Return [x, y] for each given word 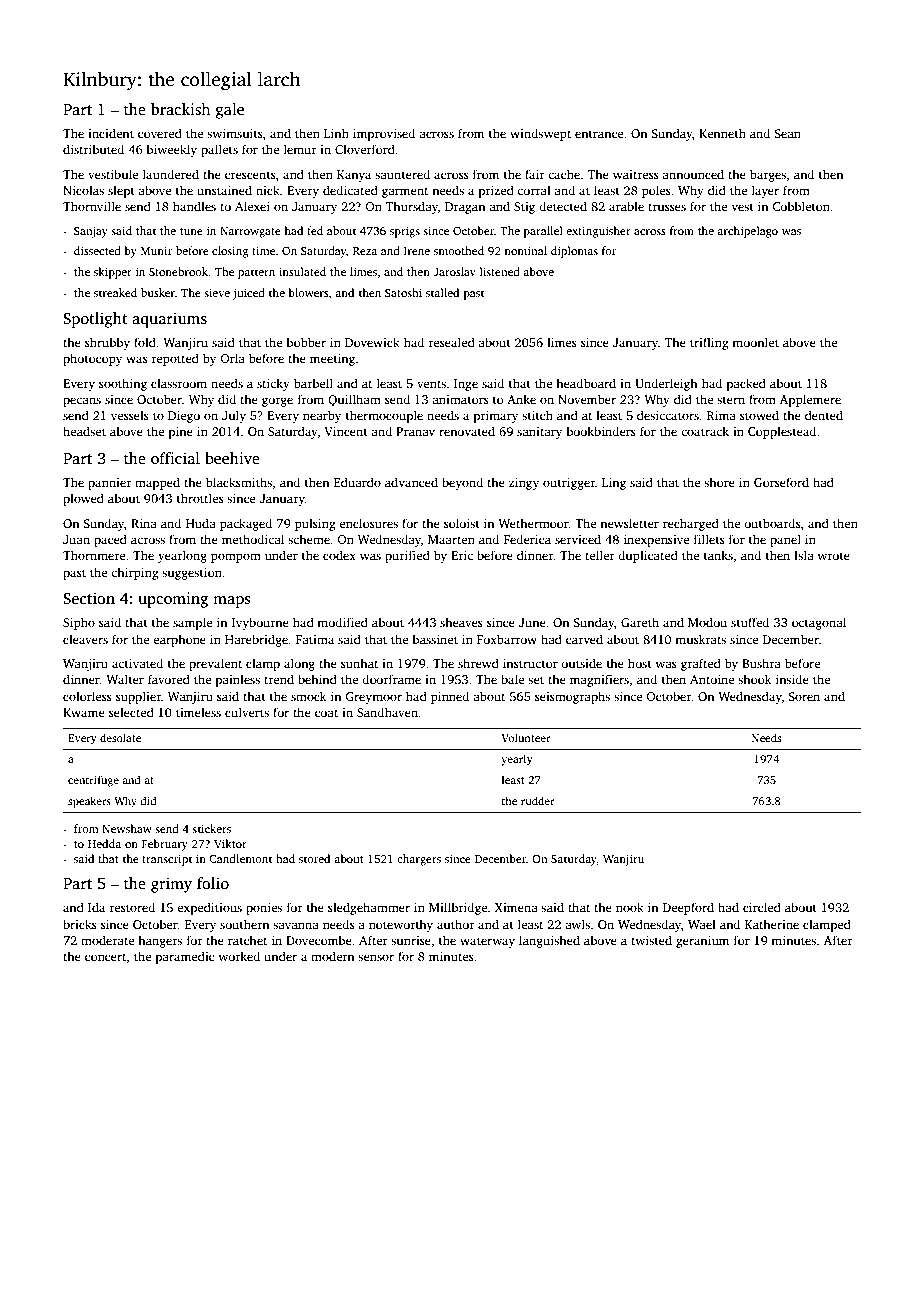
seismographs [572, 697]
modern [332, 956]
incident [111, 133]
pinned [450, 697]
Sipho [79, 623]
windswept [540, 134]
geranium [702, 942]
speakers [89, 802]
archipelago [747, 232]
